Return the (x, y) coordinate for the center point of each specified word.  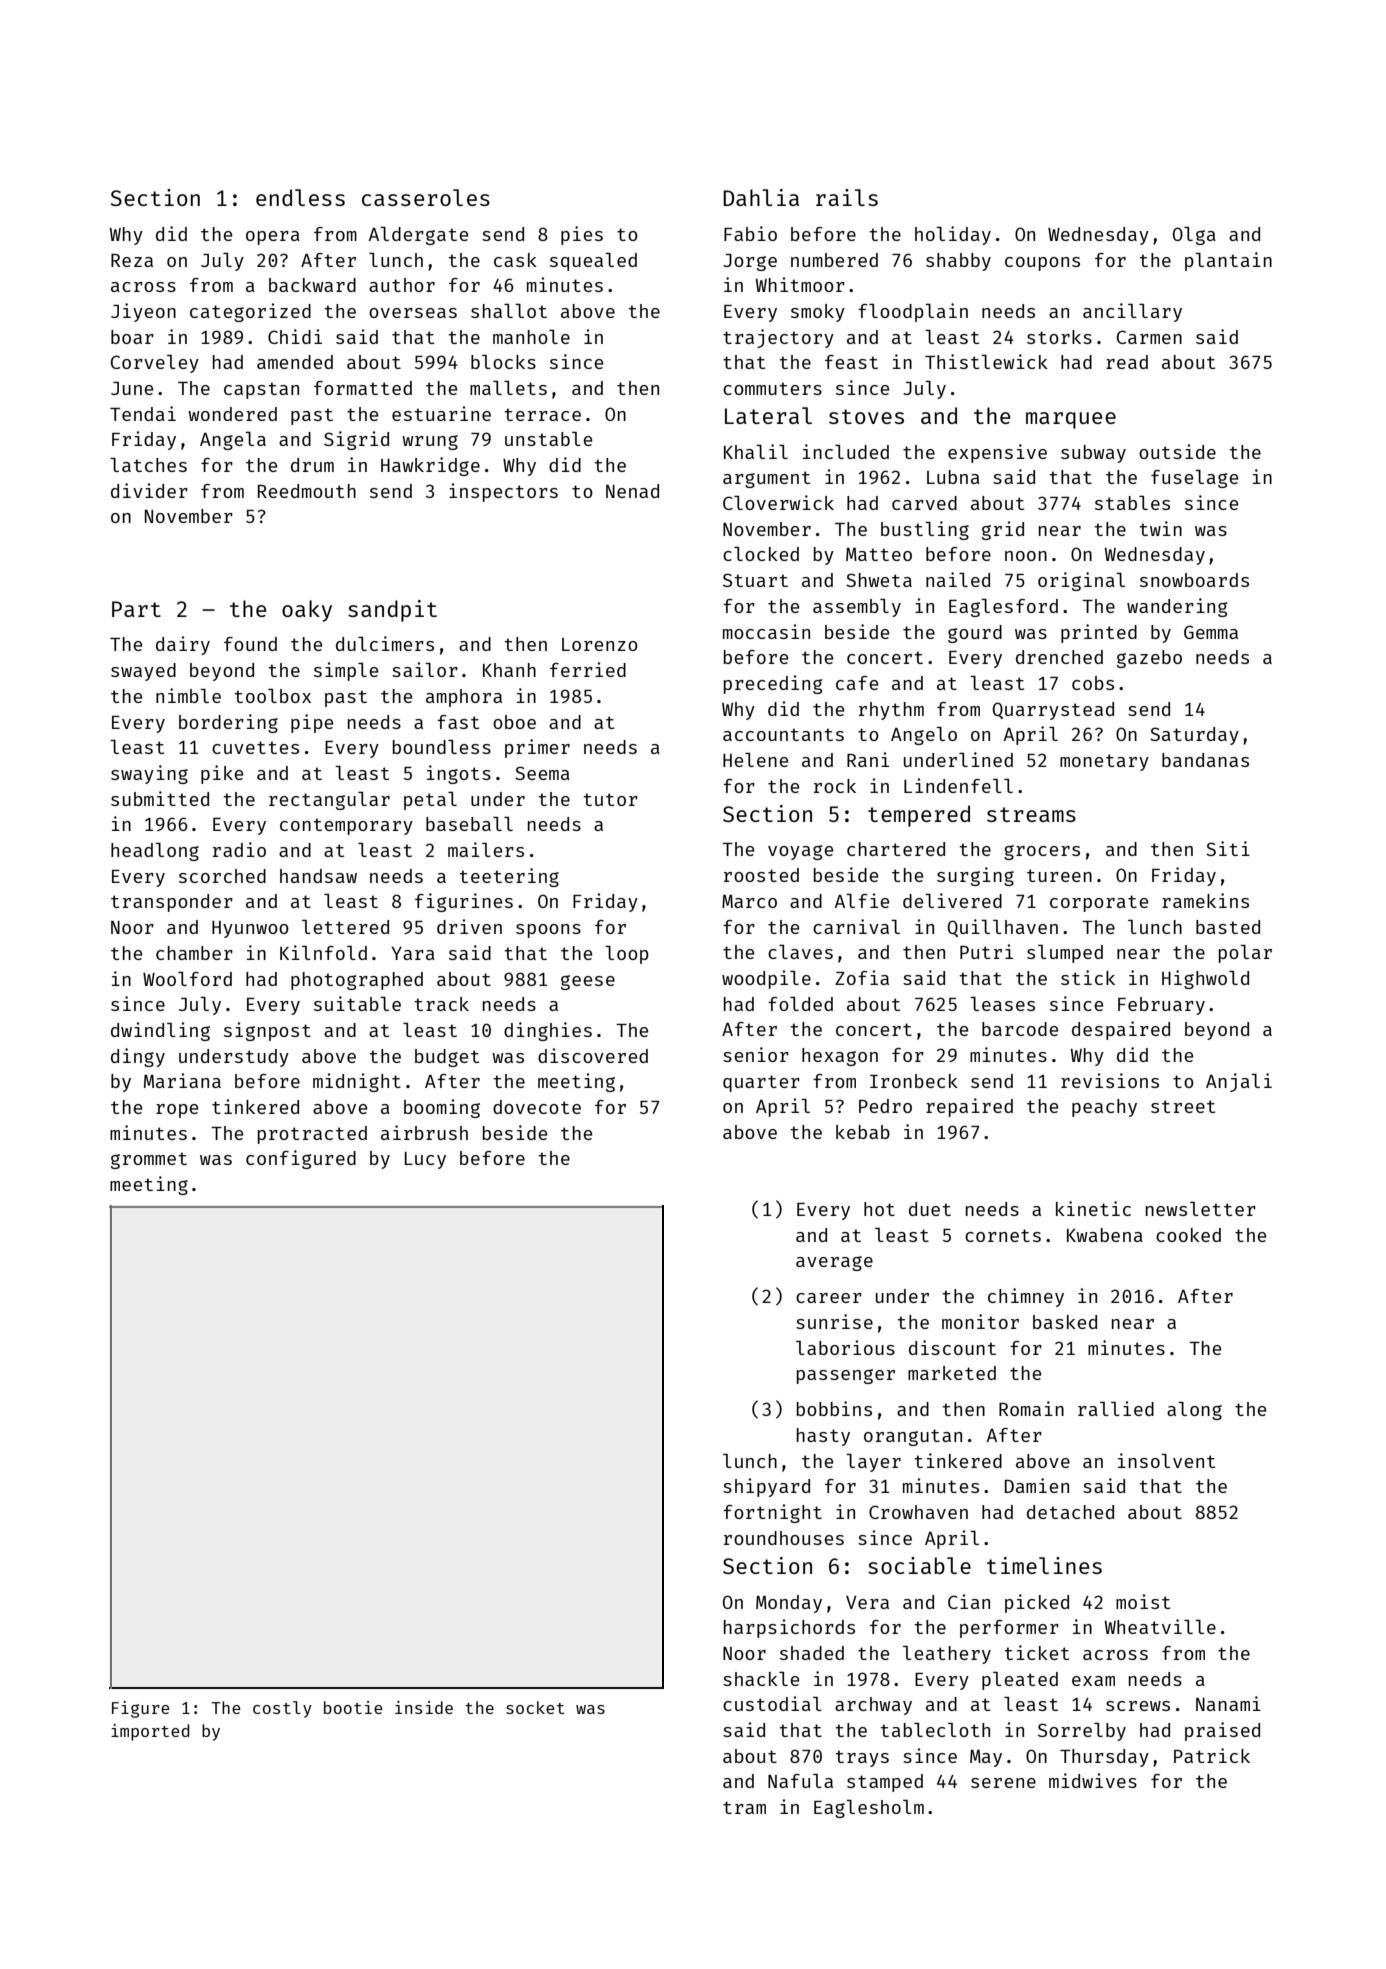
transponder (172, 903)
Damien (1037, 1485)
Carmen (1149, 337)
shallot (509, 311)
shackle (761, 1679)
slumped (1065, 954)
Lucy (425, 1160)
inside (424, 1707)
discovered (593, 1055)
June (132, 388)
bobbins (834, 1408)
